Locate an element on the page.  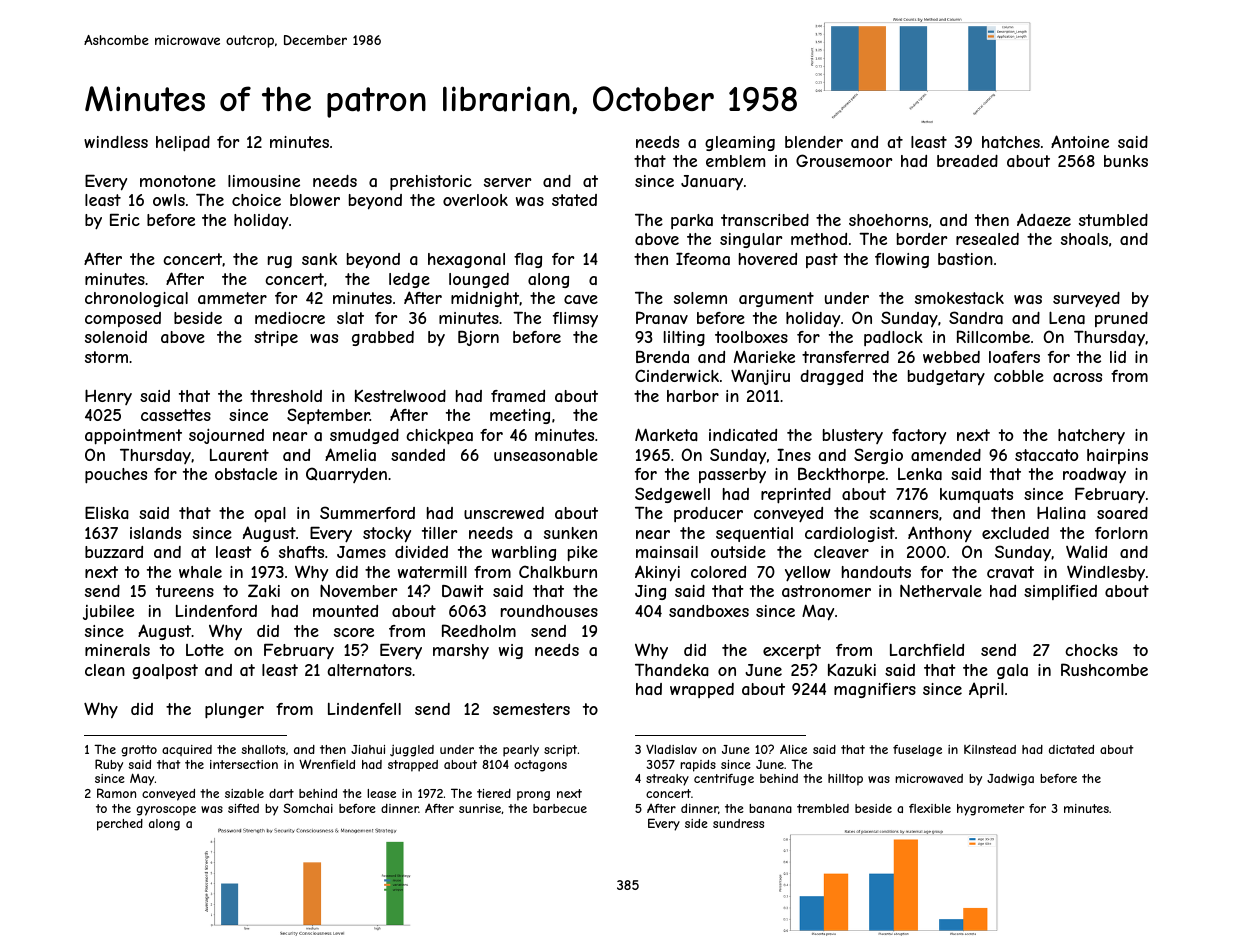
score is located at coordinates (354, 632).
